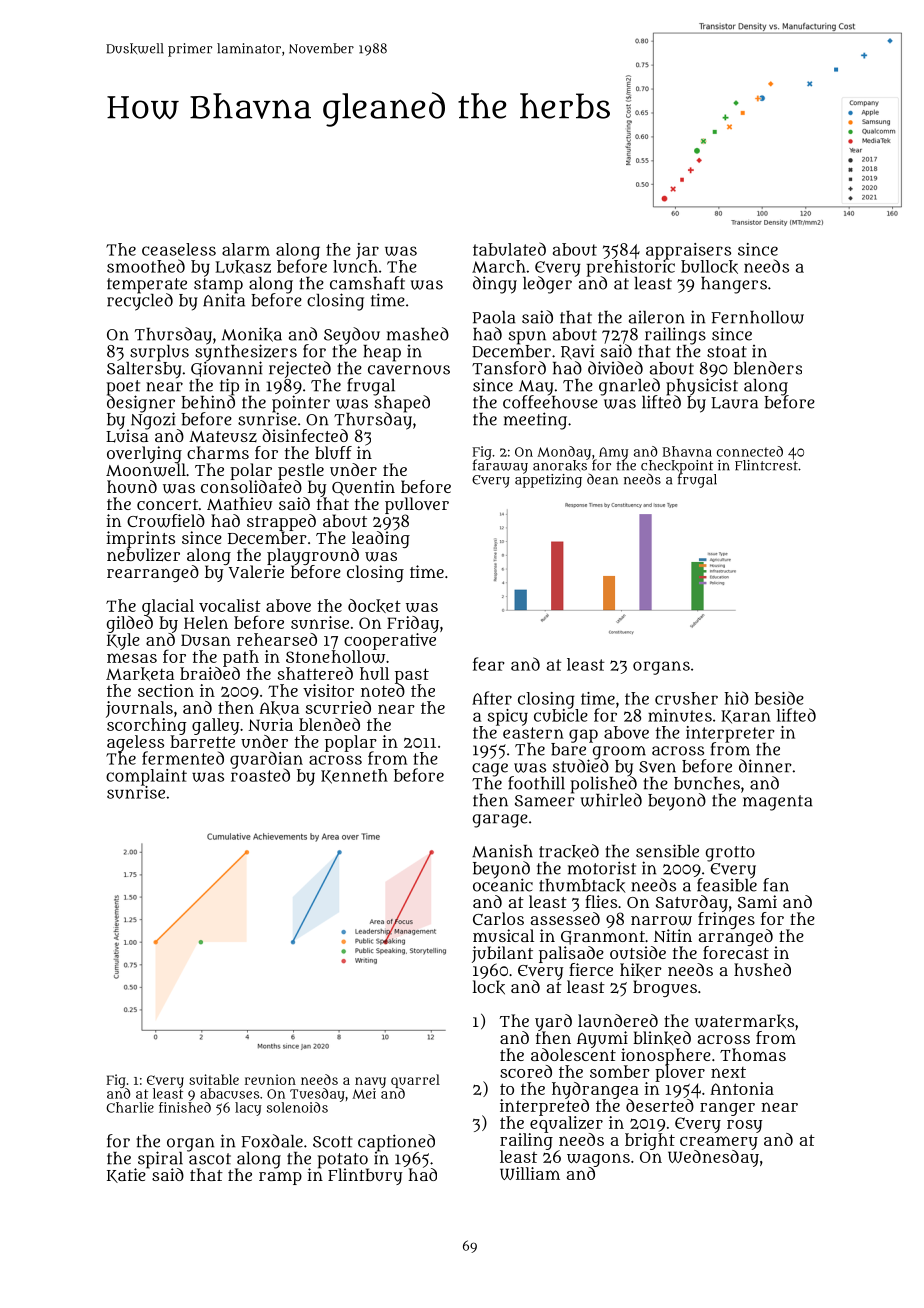 Image resolution: width=924 pixels, height=1308 pixels. Describe the element at coordinates (246, 249) in the screenshot. I see `alarm` at that location.
